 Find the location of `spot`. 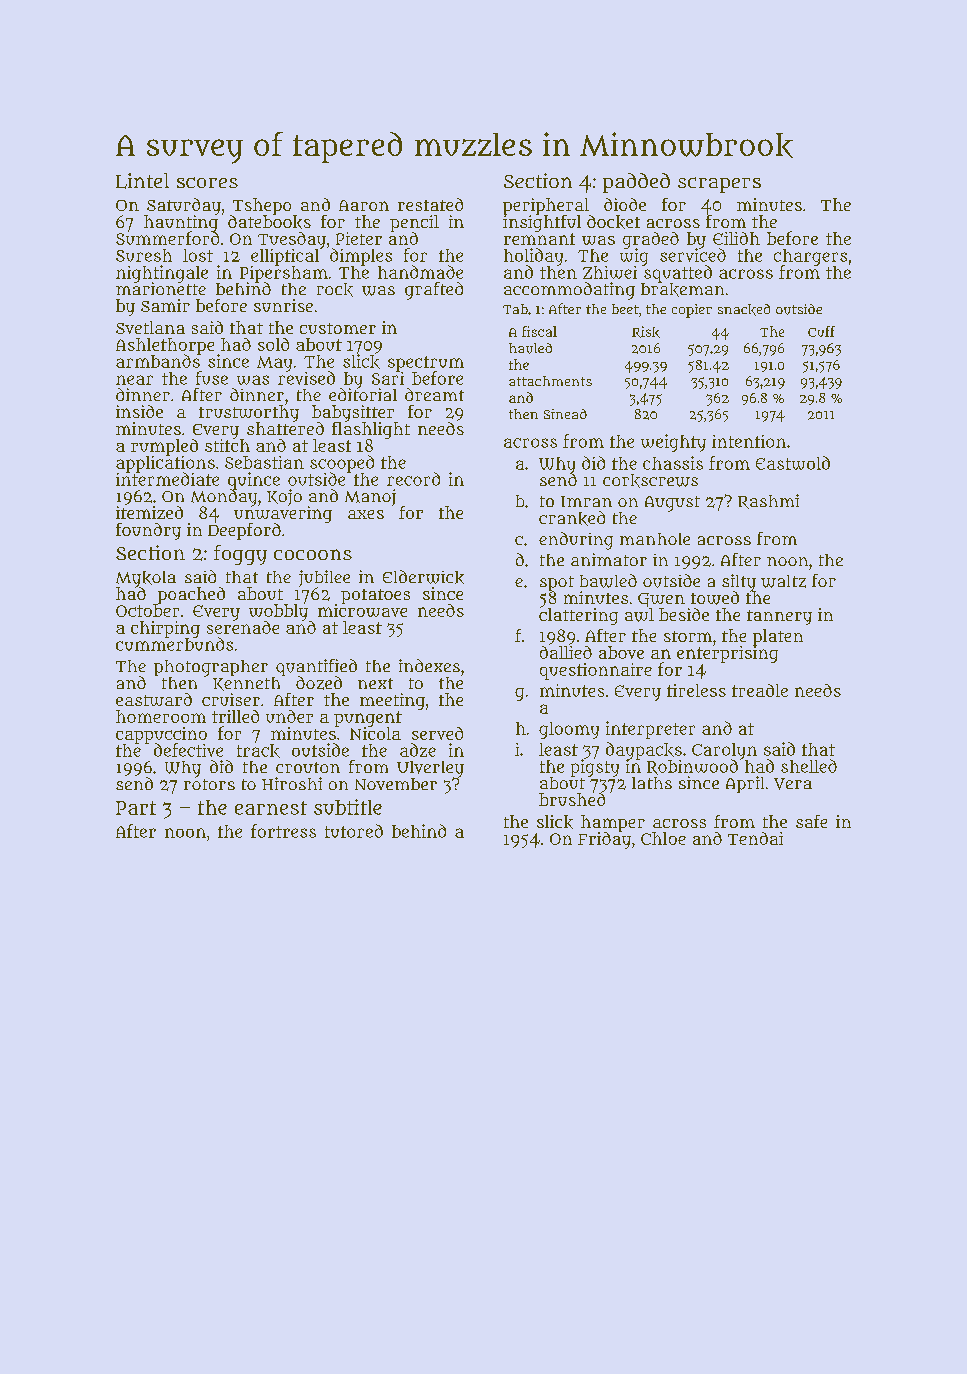

spot is located at coordinates (557, 583).
